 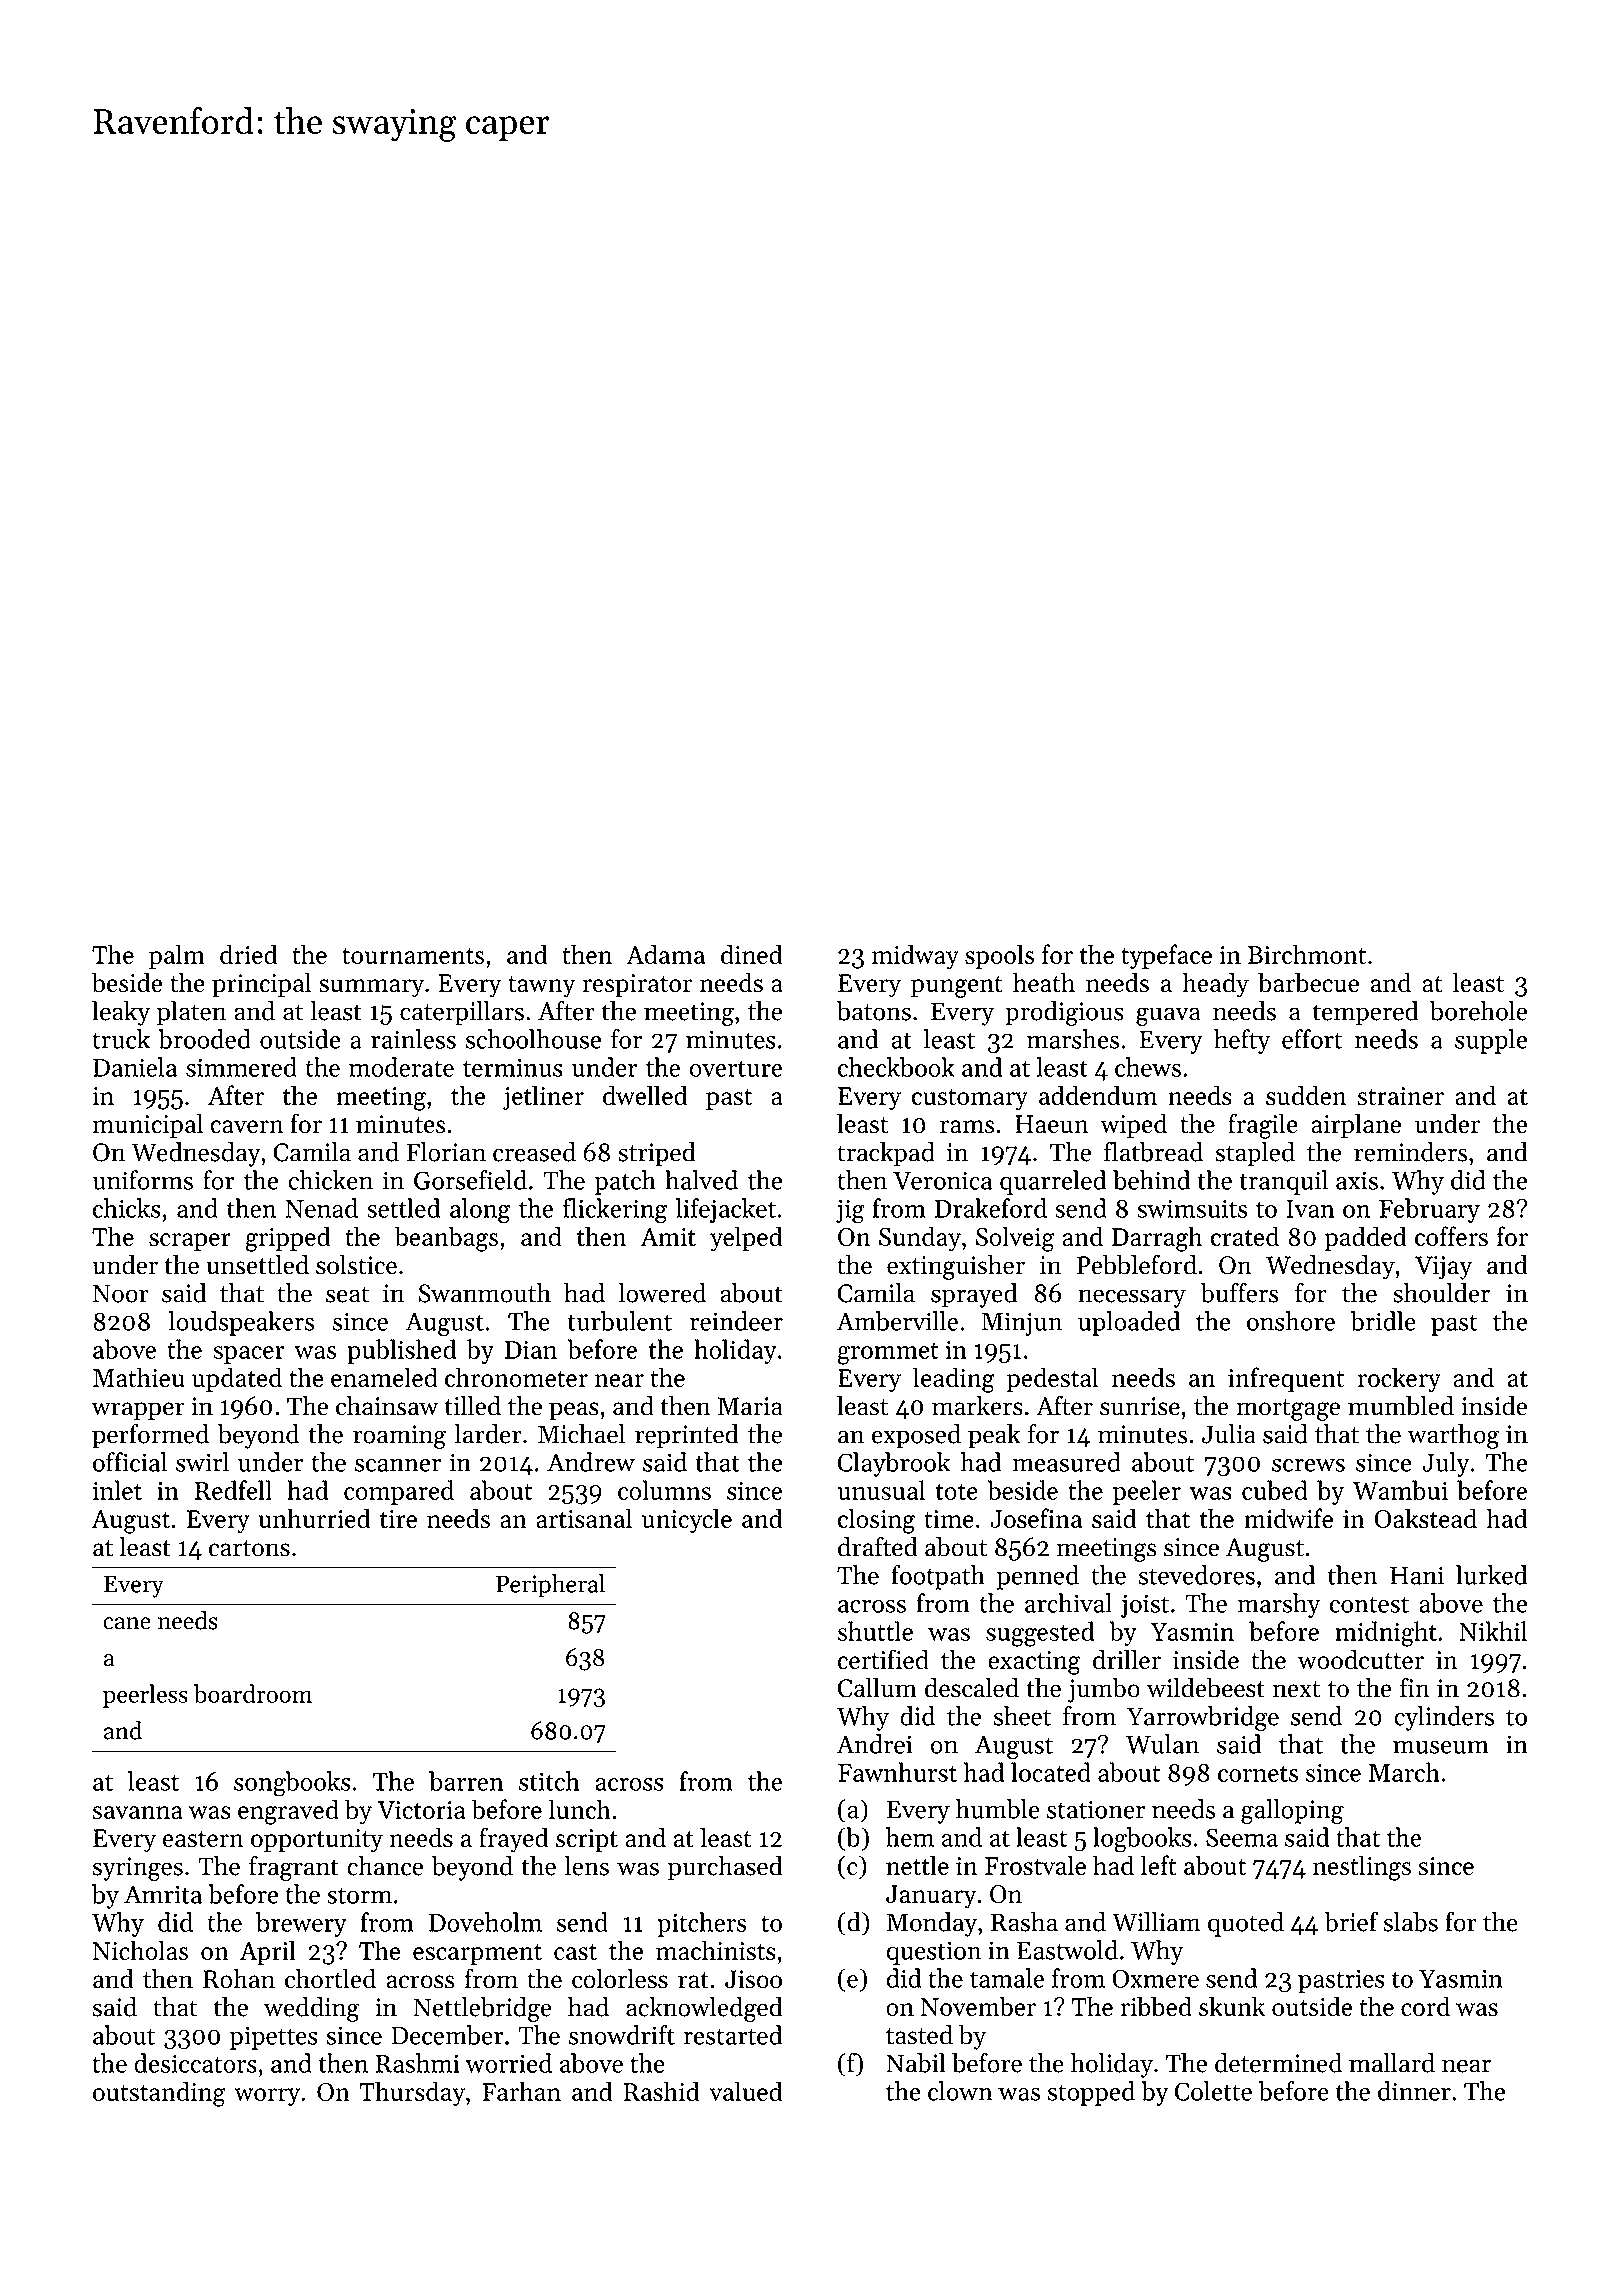 I want to click on chance, so click(x=385, y=1866).
